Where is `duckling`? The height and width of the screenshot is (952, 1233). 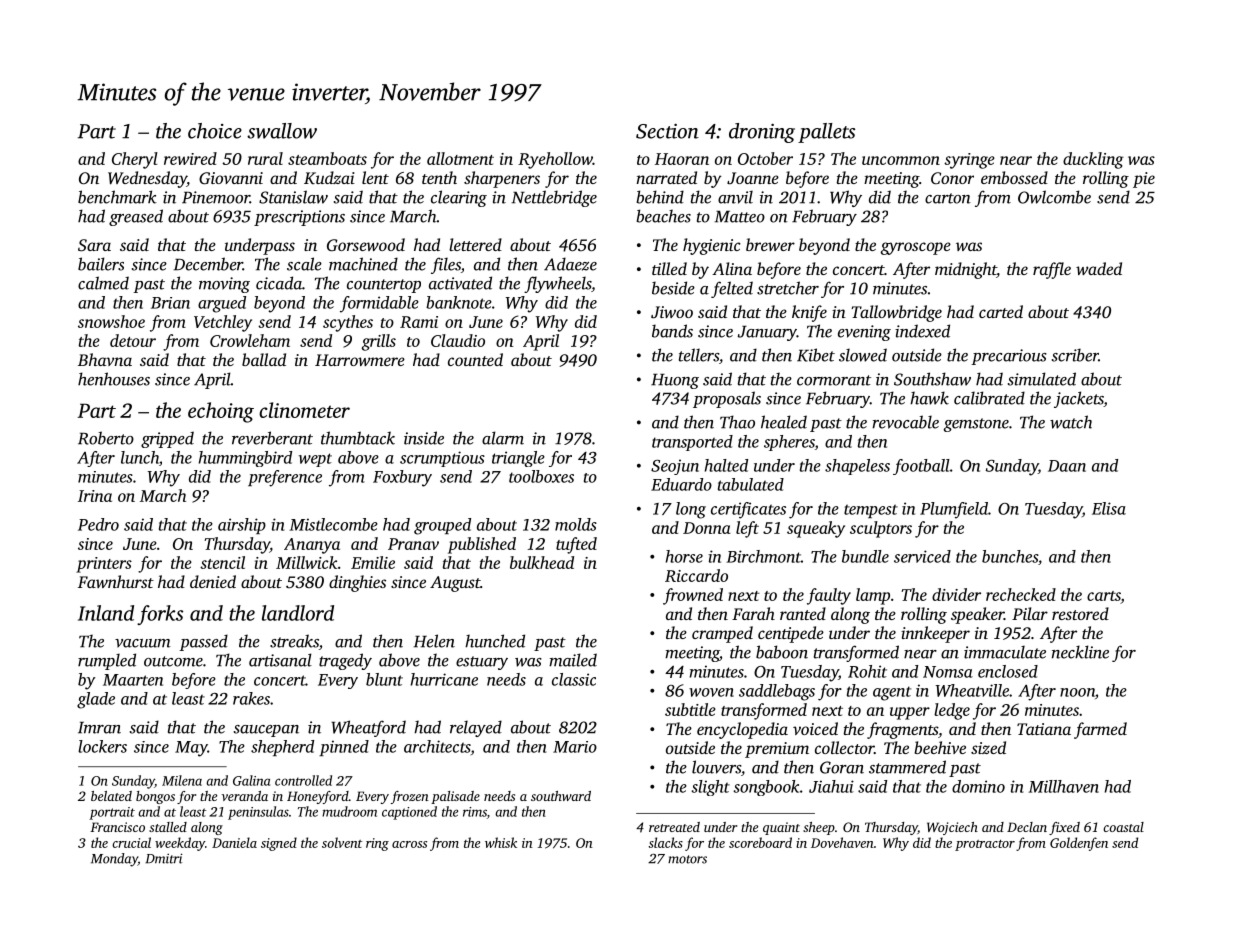
duckling is located at coordinates (1093, 160).
